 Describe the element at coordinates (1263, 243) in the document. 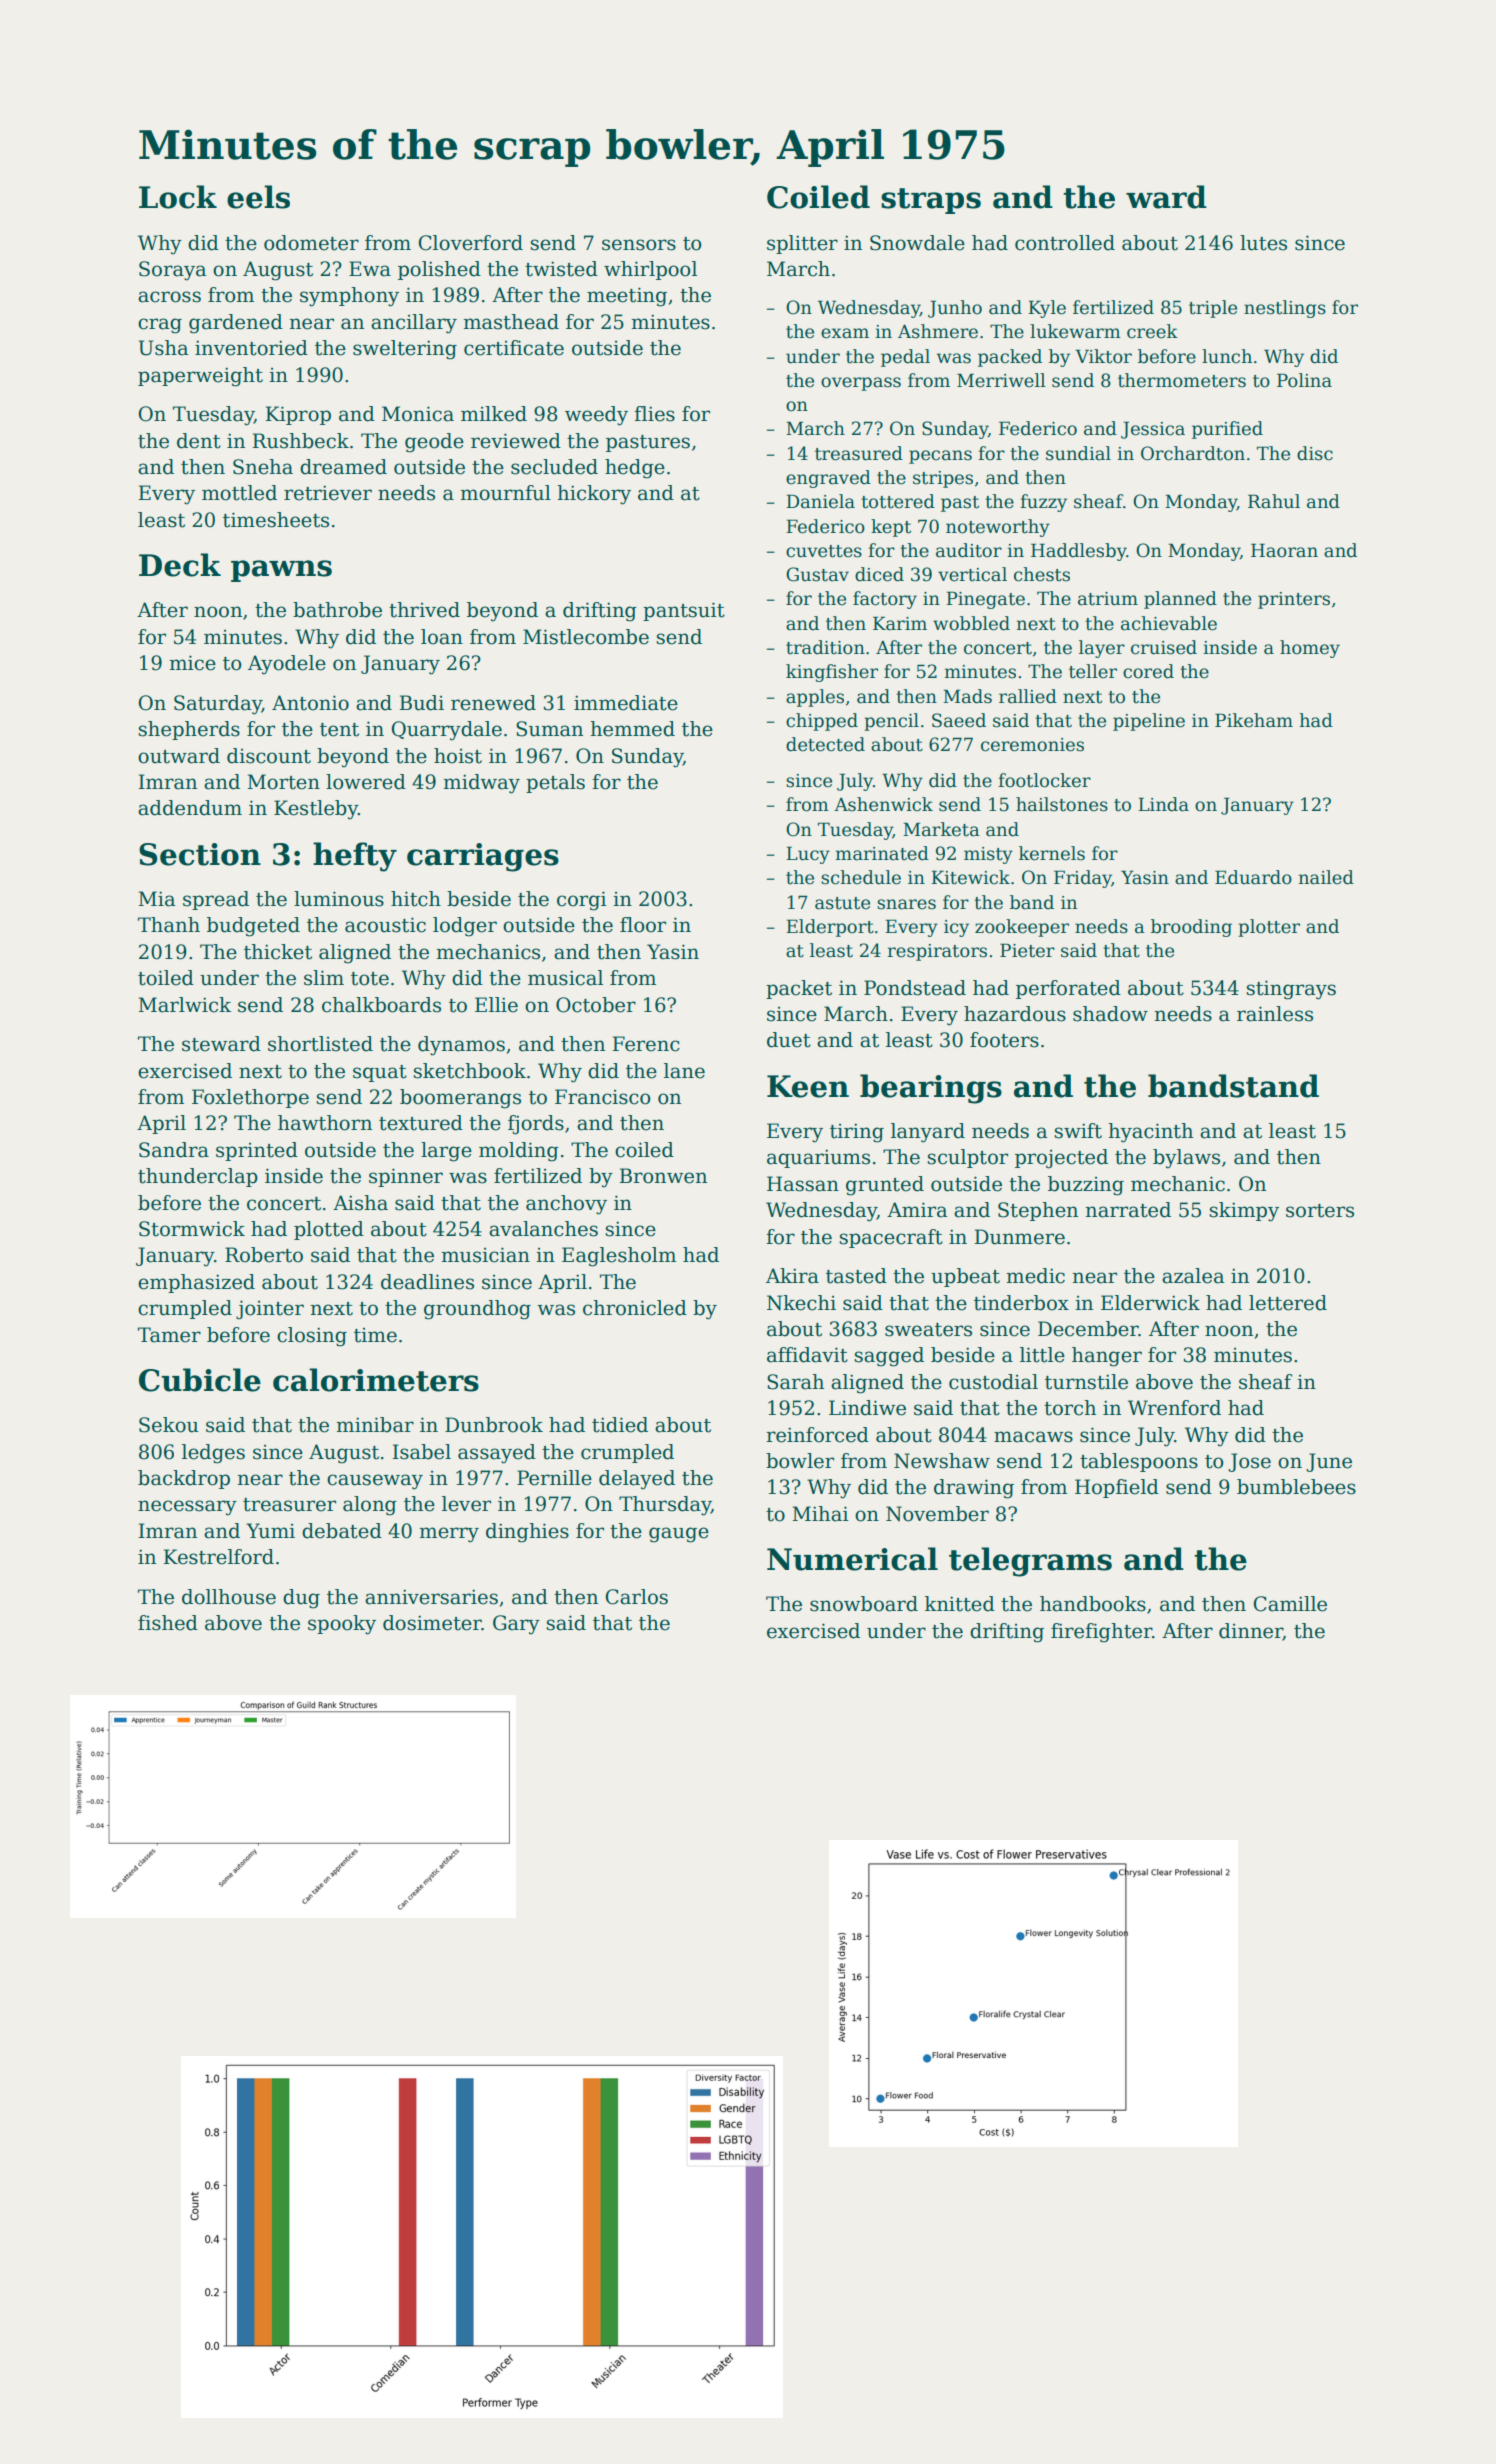

I see `lutes` at that location.
